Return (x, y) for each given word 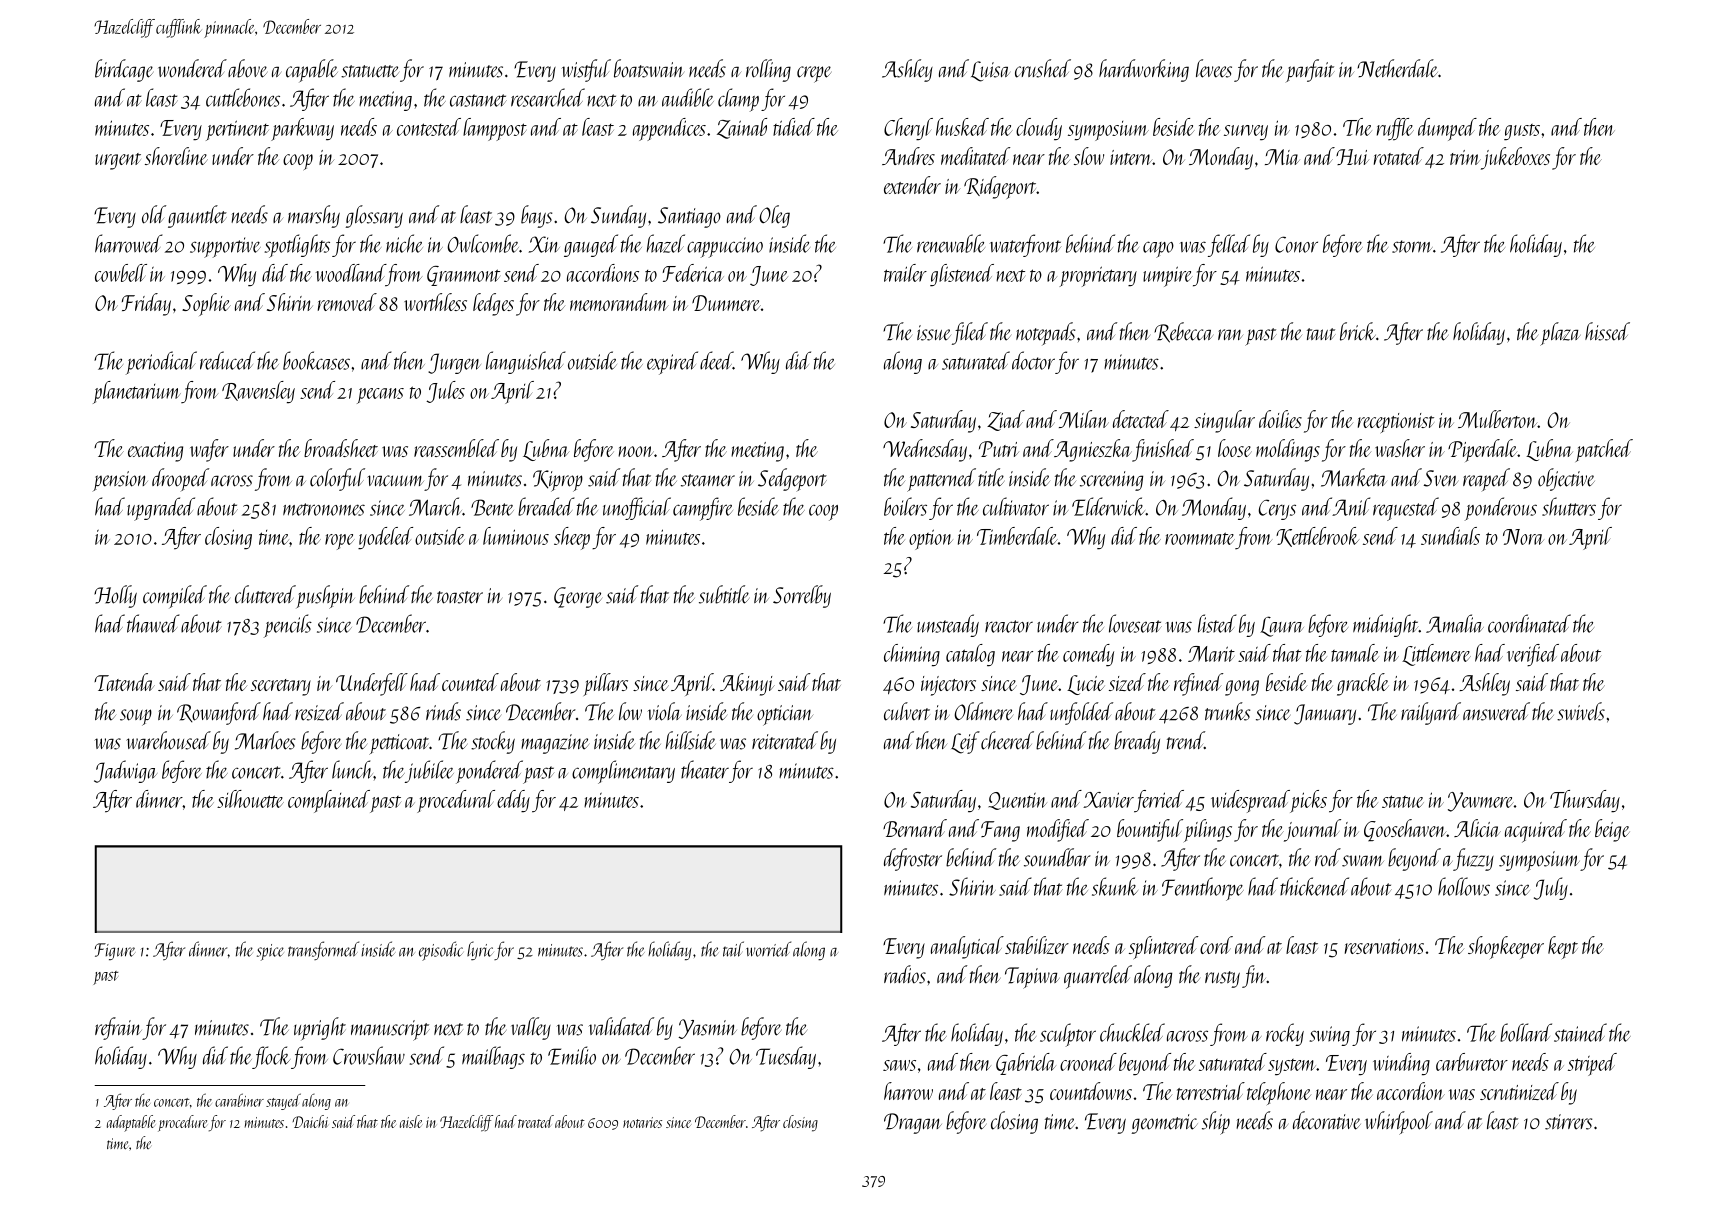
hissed (1607, 331)
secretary (281, 687)
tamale (1355, 653)
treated (536, 1121)
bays (536, 216)
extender (912, 185)
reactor (1009, 626)
